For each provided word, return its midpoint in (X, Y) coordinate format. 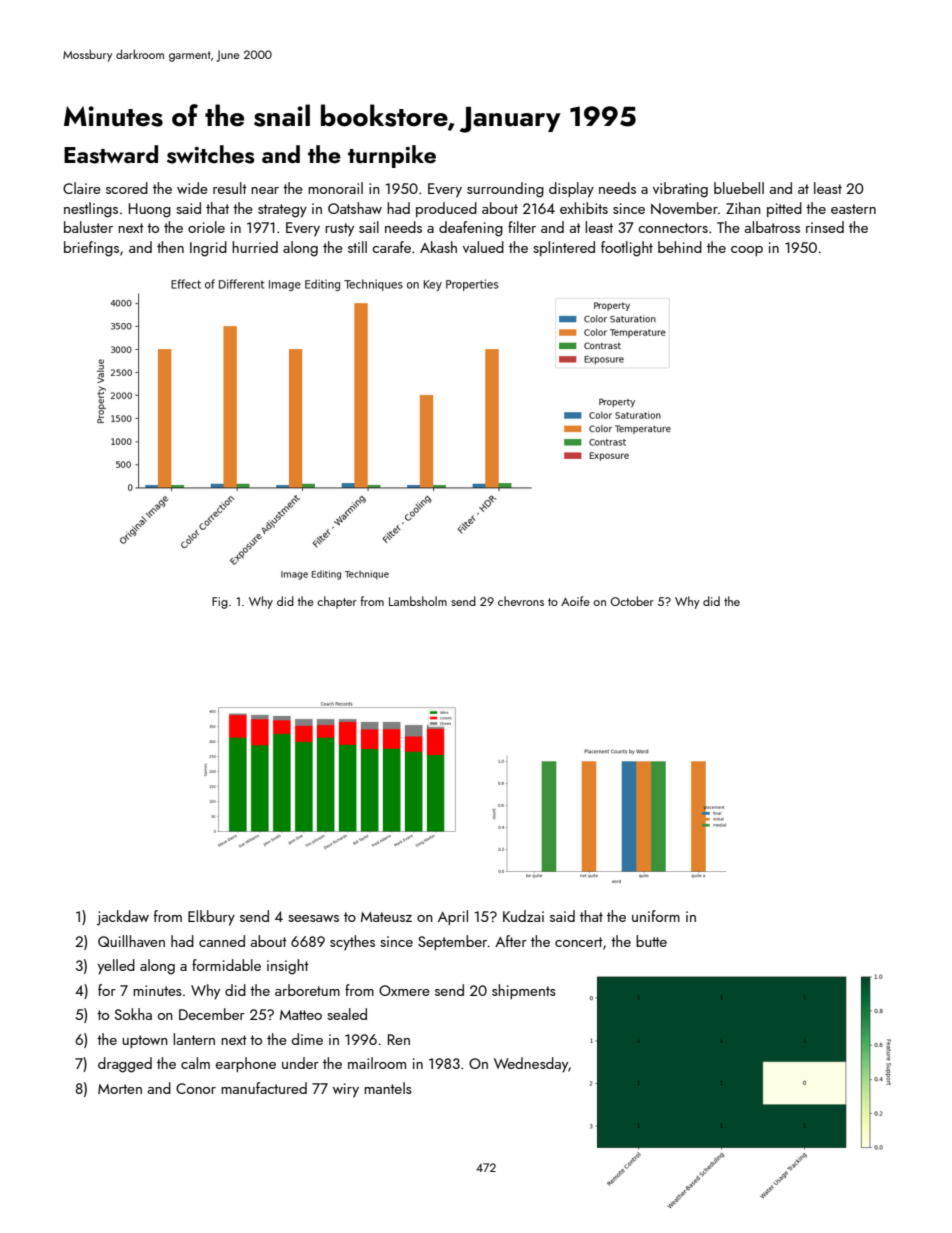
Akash (438, 247)
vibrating (680, 190)
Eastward (111, 154)
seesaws (313, 918)
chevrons (521, 601)
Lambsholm (418, 601)
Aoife (575, 601)
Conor (196, 1088)
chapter (337, 602)
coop (747, 251)
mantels (388, 1088)
